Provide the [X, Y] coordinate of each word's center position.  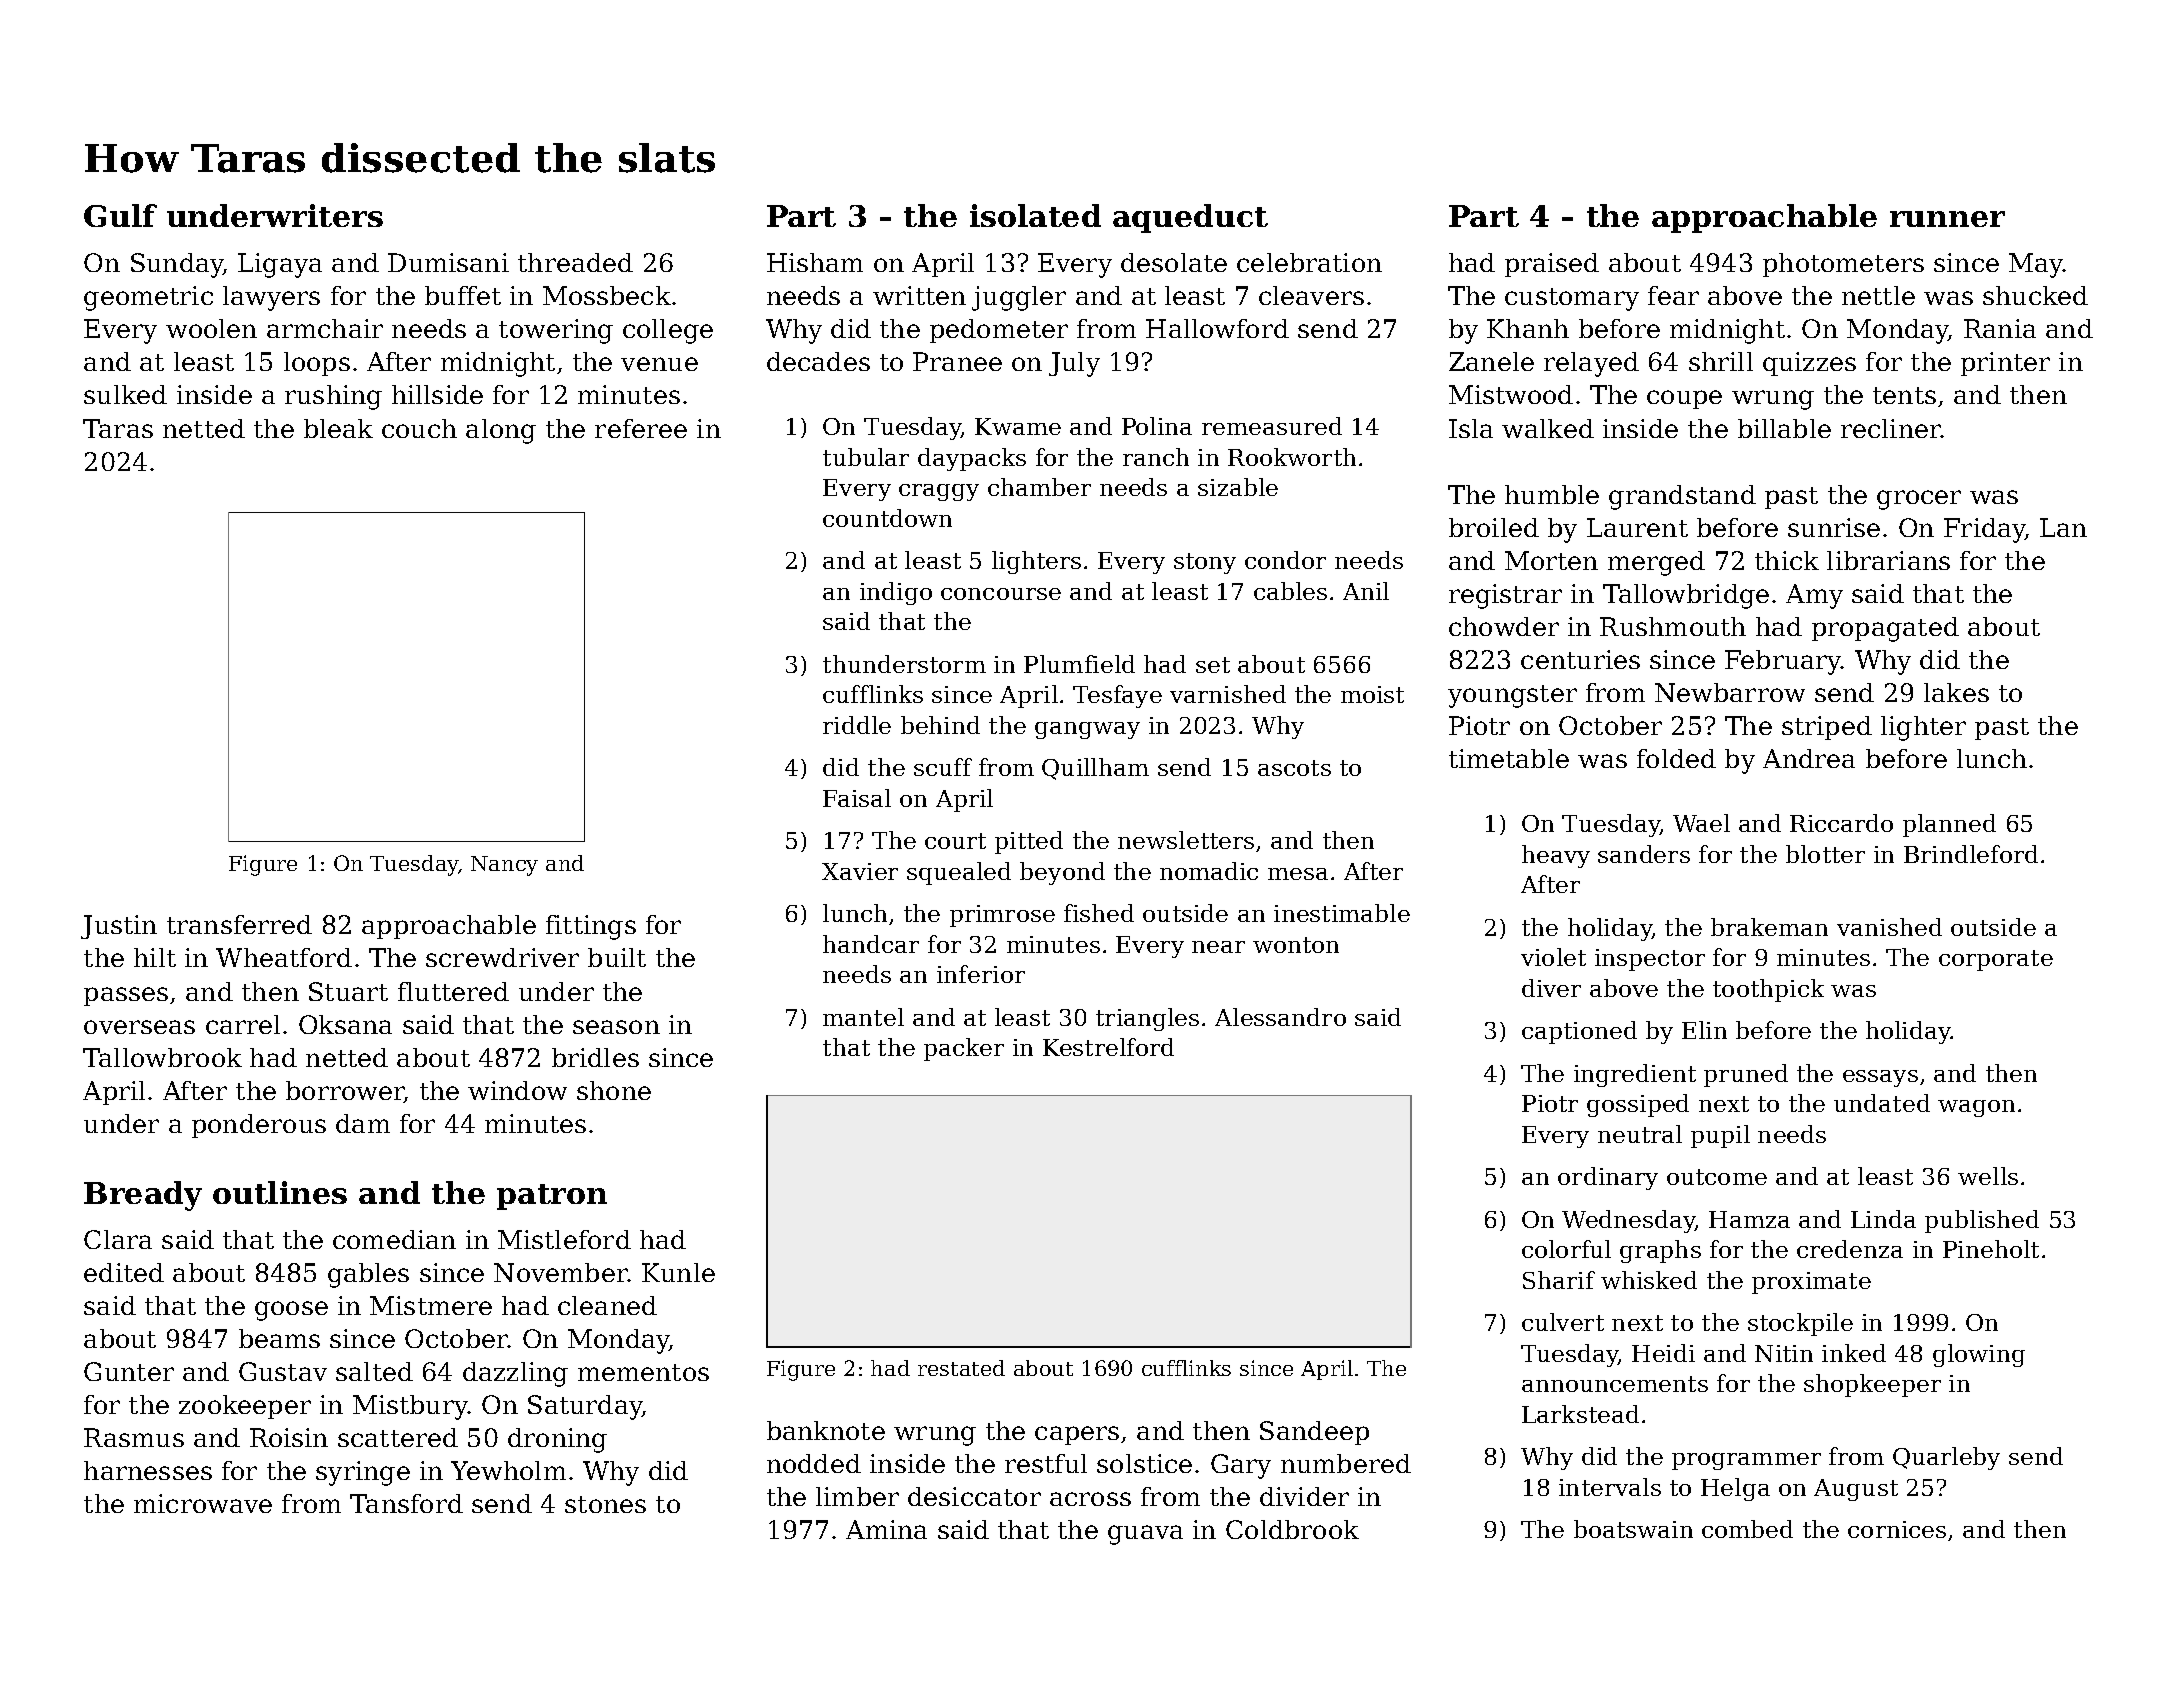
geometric [148, 298]
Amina [886, 1529]
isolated [1035, 215]
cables [1290, 591]
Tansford [406, 1503]
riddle [857, 725]
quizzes [1809, 364]
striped [1827, 728]
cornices [1897, 1529]
